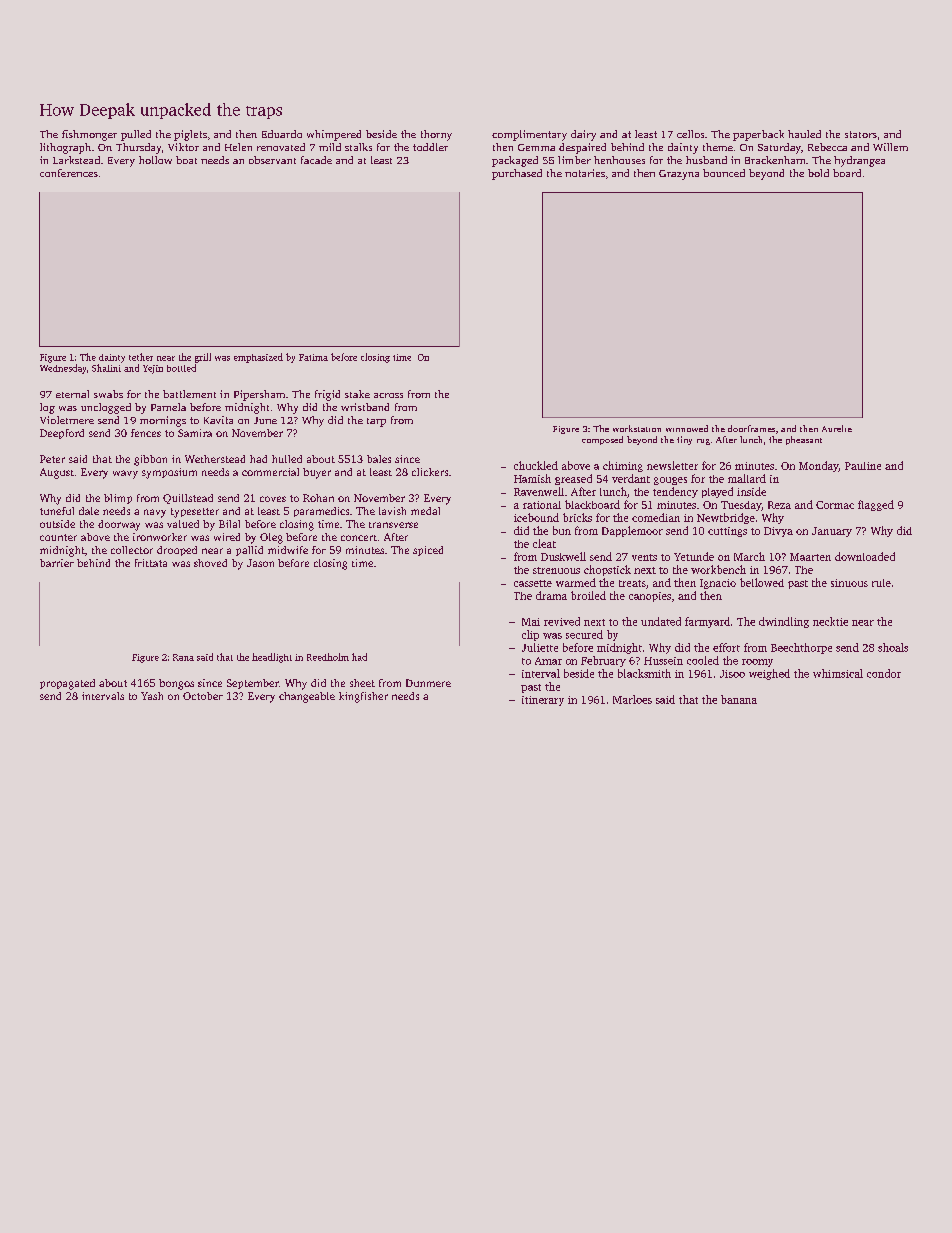 Image resolution: width=952 pixels, height=1233 pixels. What do you see at coordinates (861, 134) in the document?
I see `stators` at bounding box center [861, 134].
